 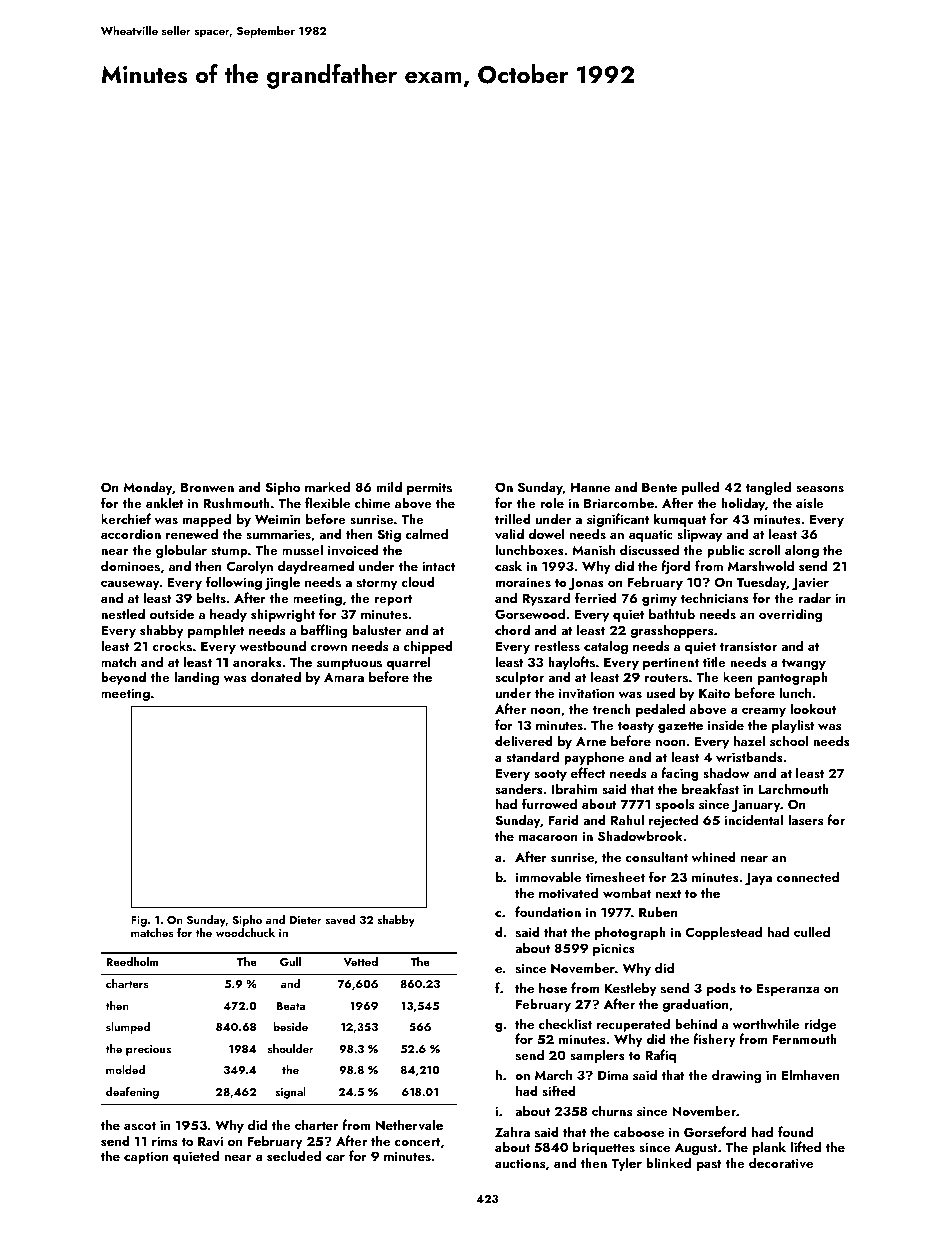 I want to click on aisle, so click(x=810, y=502).
